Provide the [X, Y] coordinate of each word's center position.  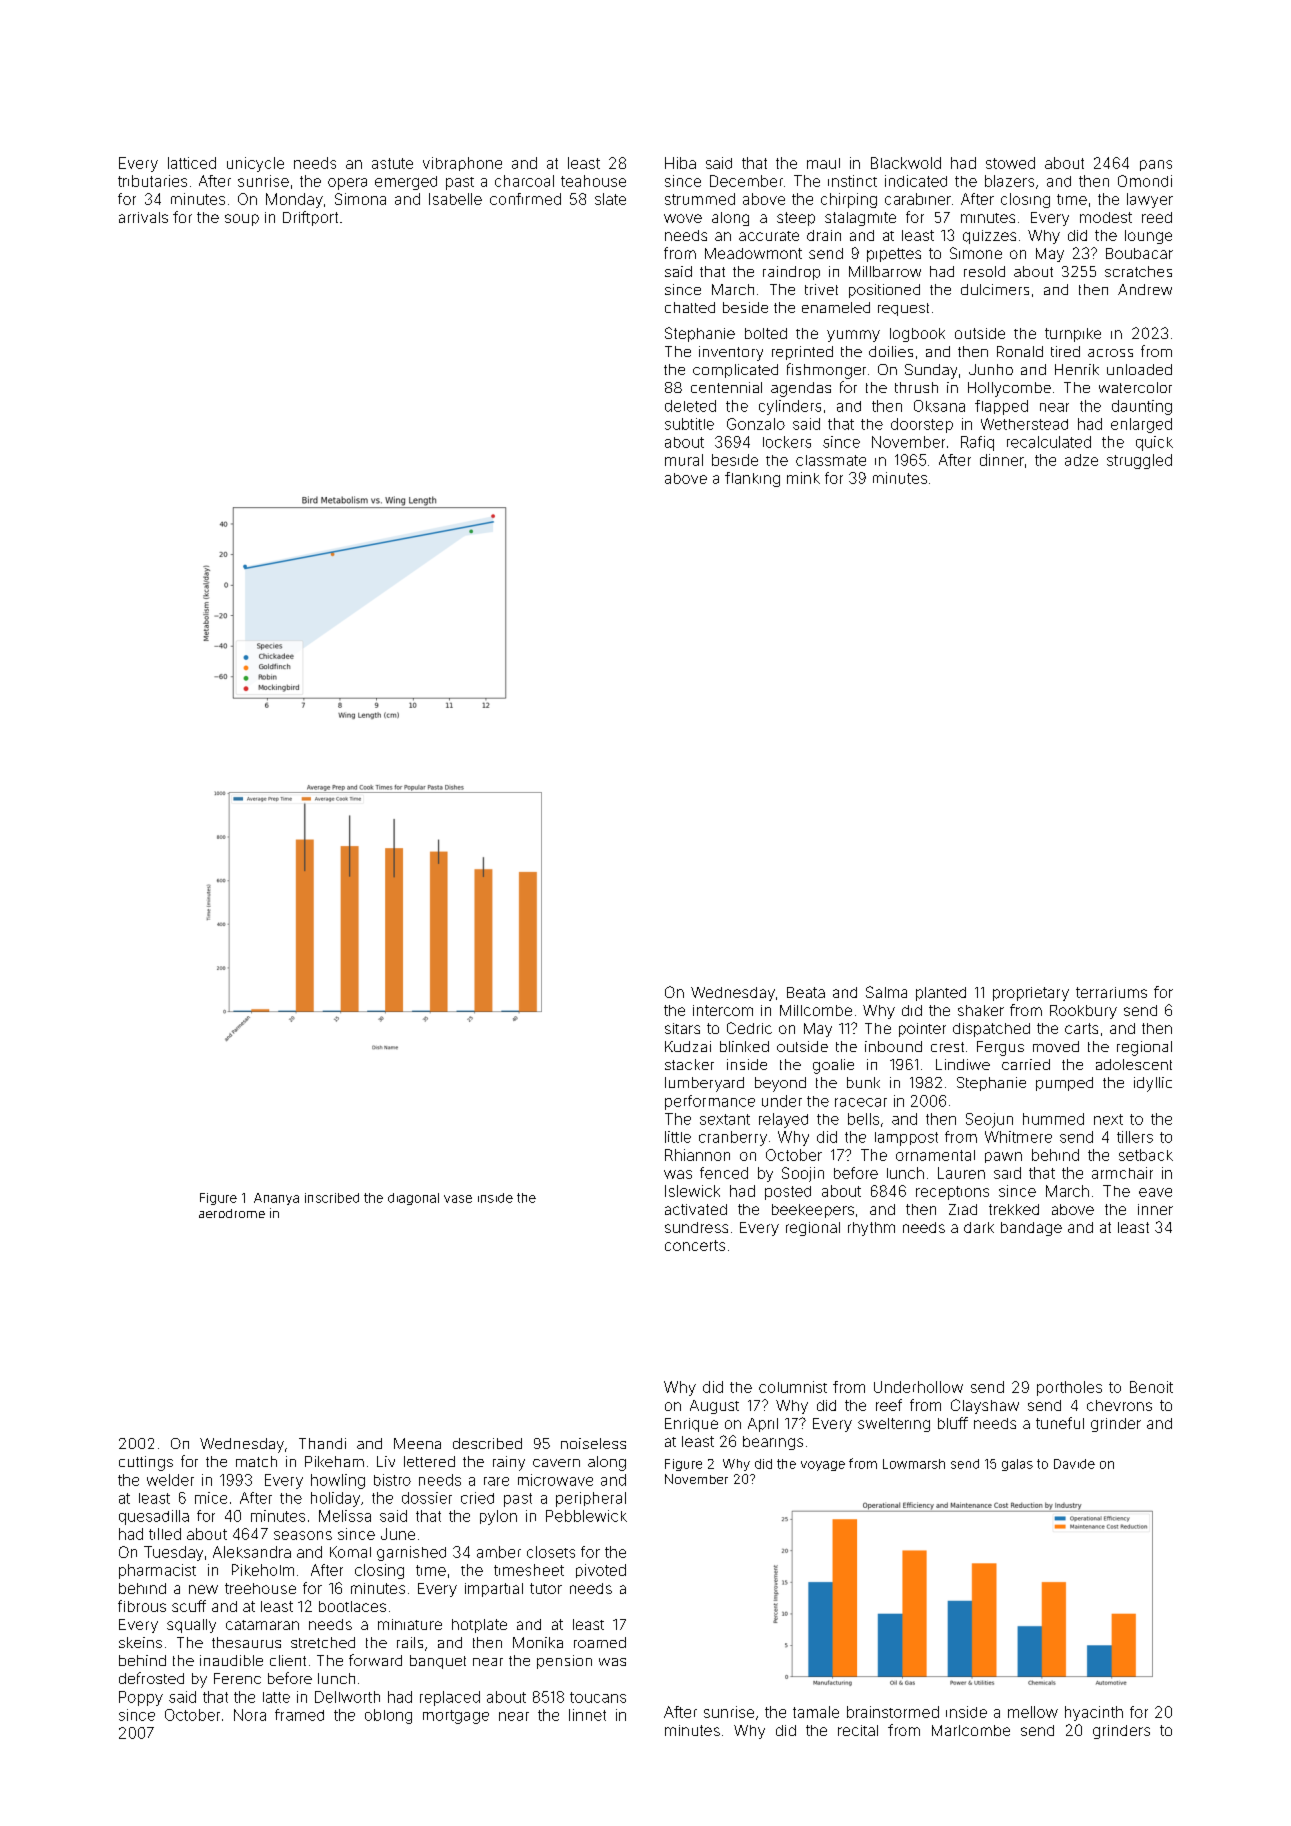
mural [684, 460]
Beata [806, 992]
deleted [690, 406]
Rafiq [977, 443]
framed [299, 1715]
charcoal [524, 181]
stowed [1010, 163]
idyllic [1153, 1084]
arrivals [143, 217]
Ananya [276, 1199]
